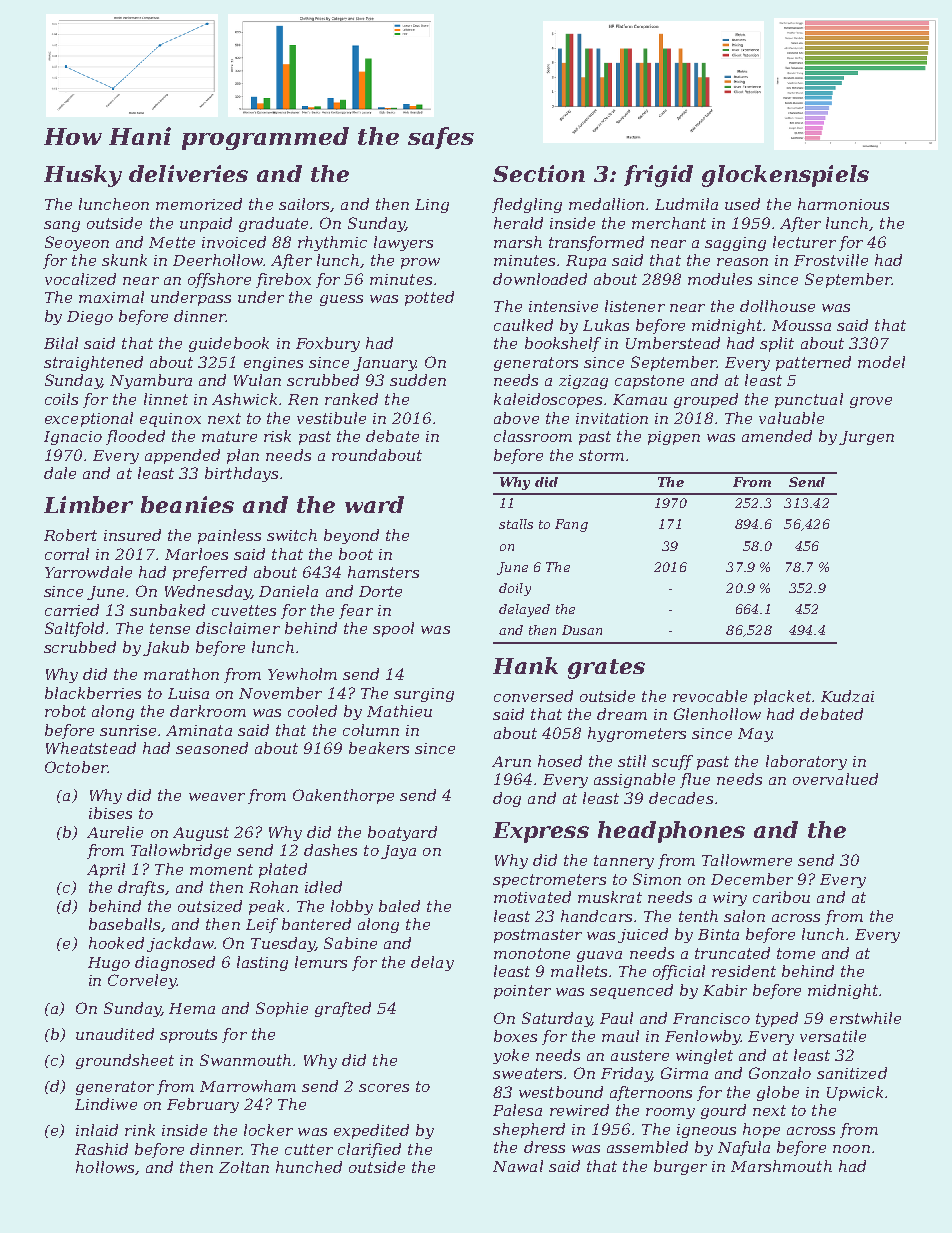  Describe the element at coordinates (533, 436) in the screenshot. I see `classroom` at that location.
